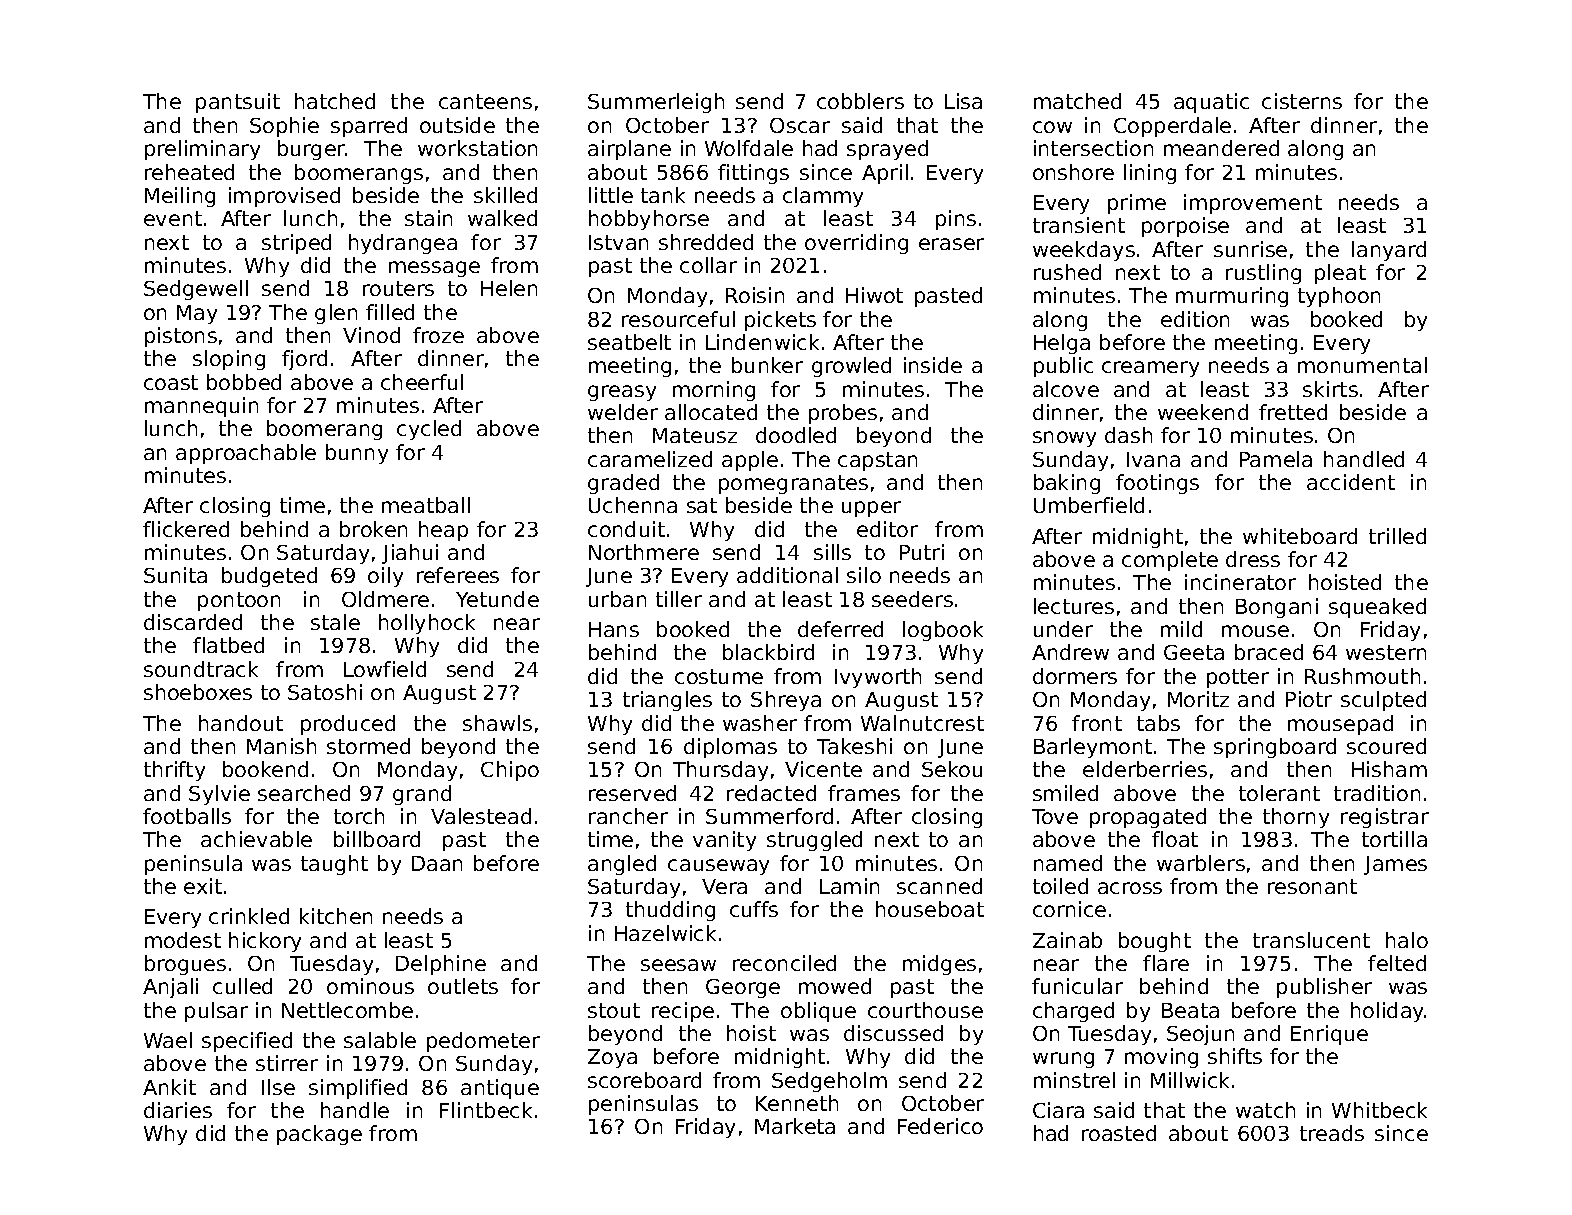 The image size is (1572, 1215). I want to click on May, so click(197, 314).
